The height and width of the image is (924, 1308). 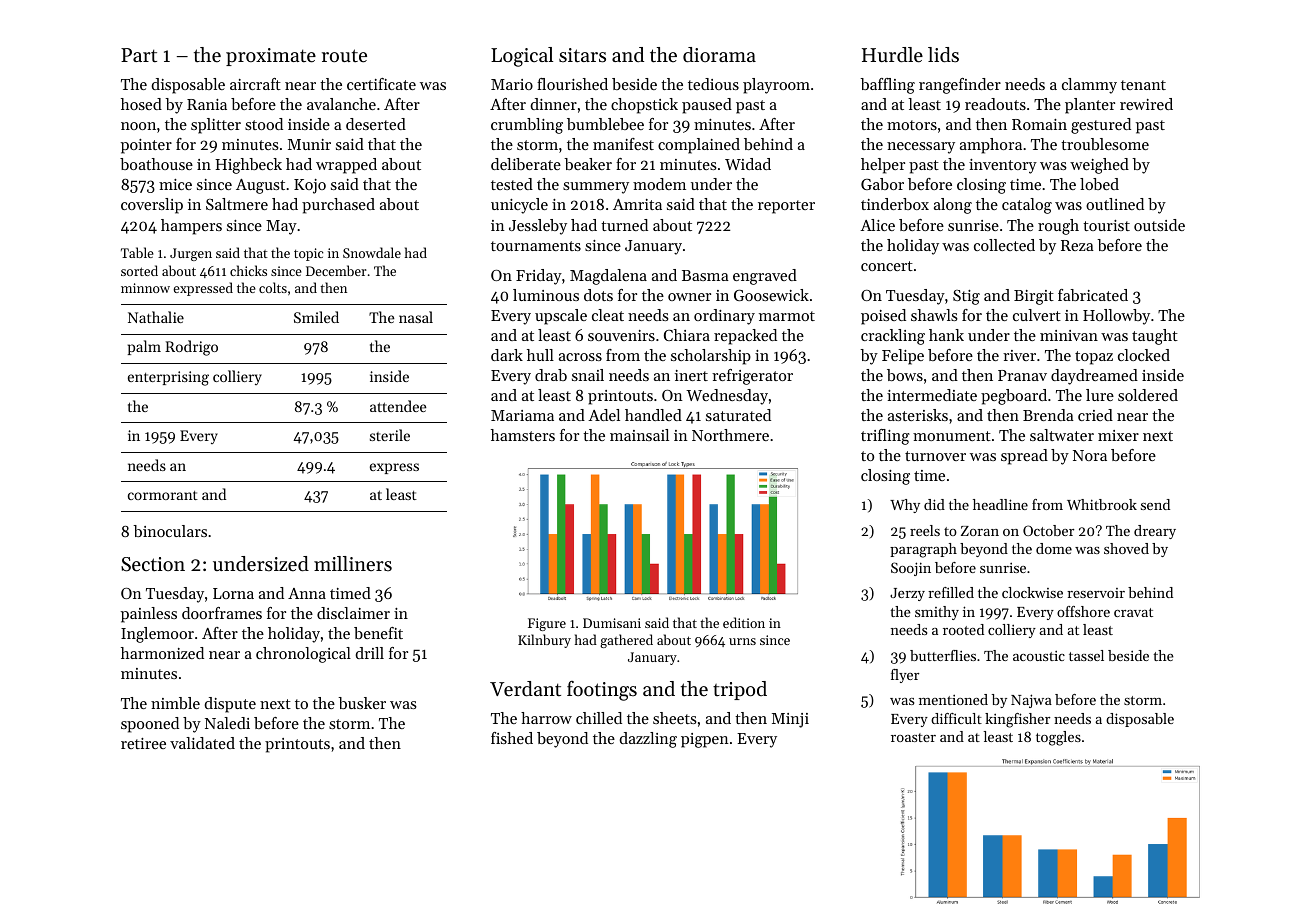 What do you see at coordinates (139, 55) in the image?
I see `Part` at bounding box center [139, 55].
